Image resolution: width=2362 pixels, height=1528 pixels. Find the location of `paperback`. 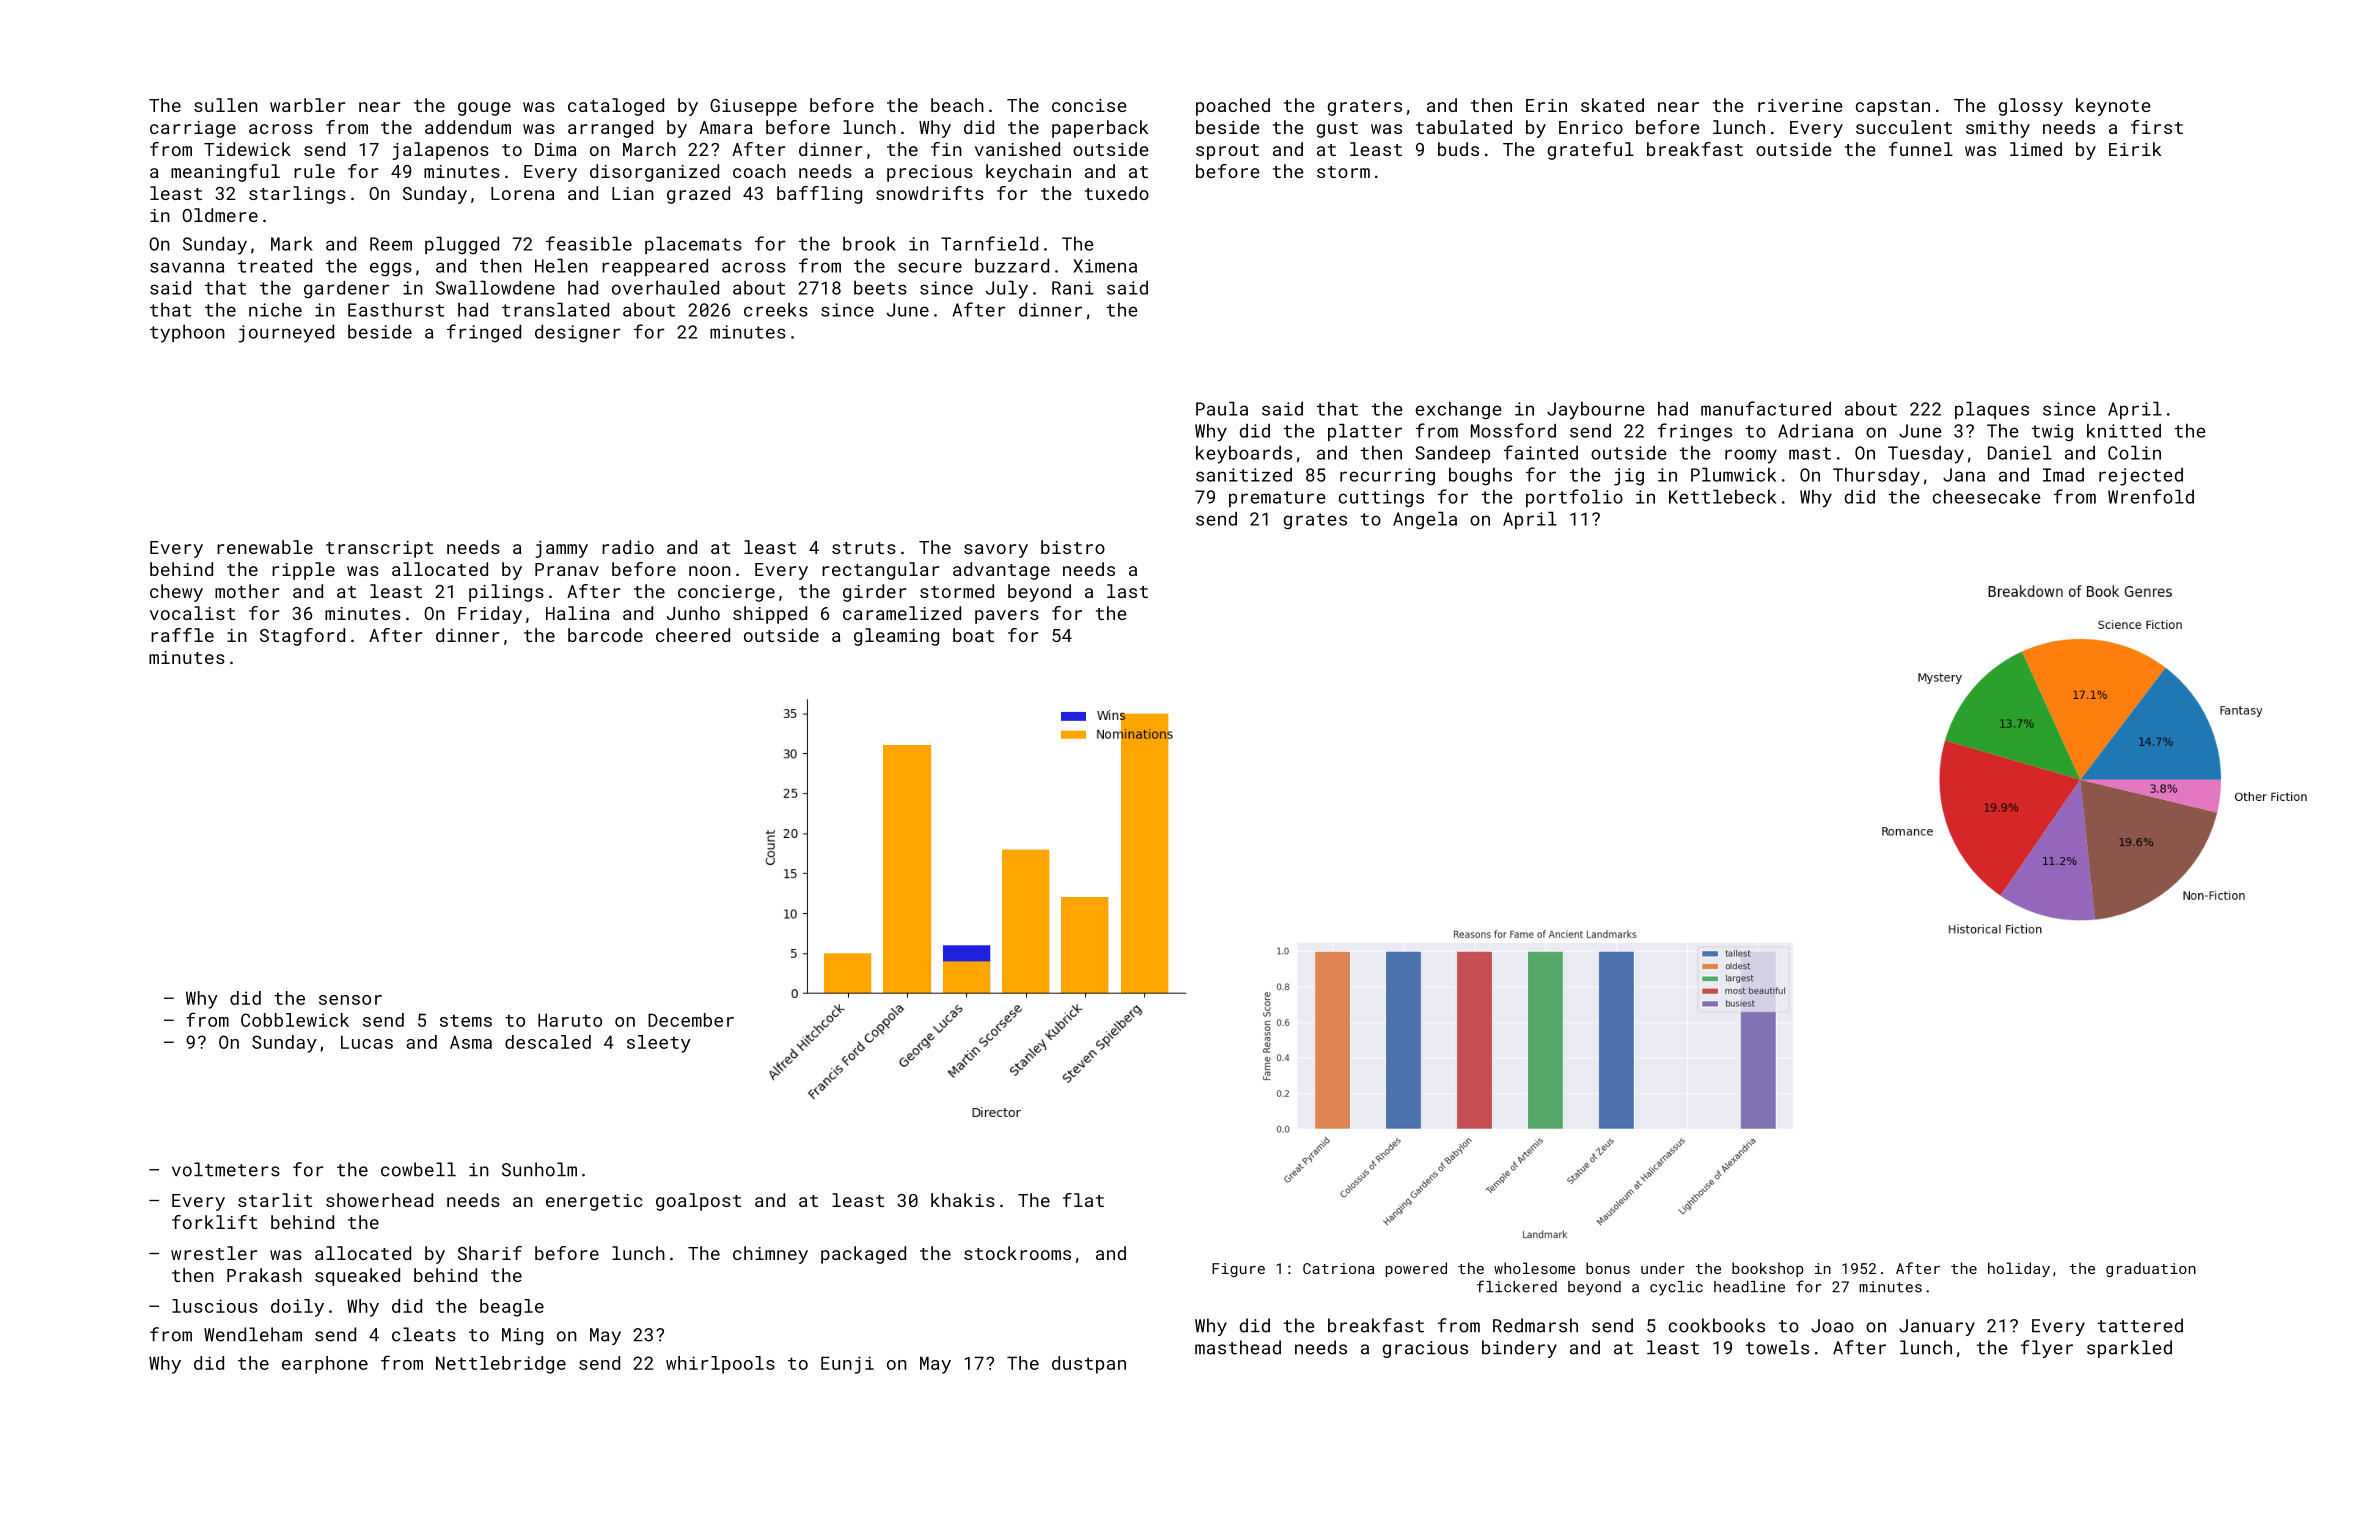

paperback is located at coordinates (1100, 129).
